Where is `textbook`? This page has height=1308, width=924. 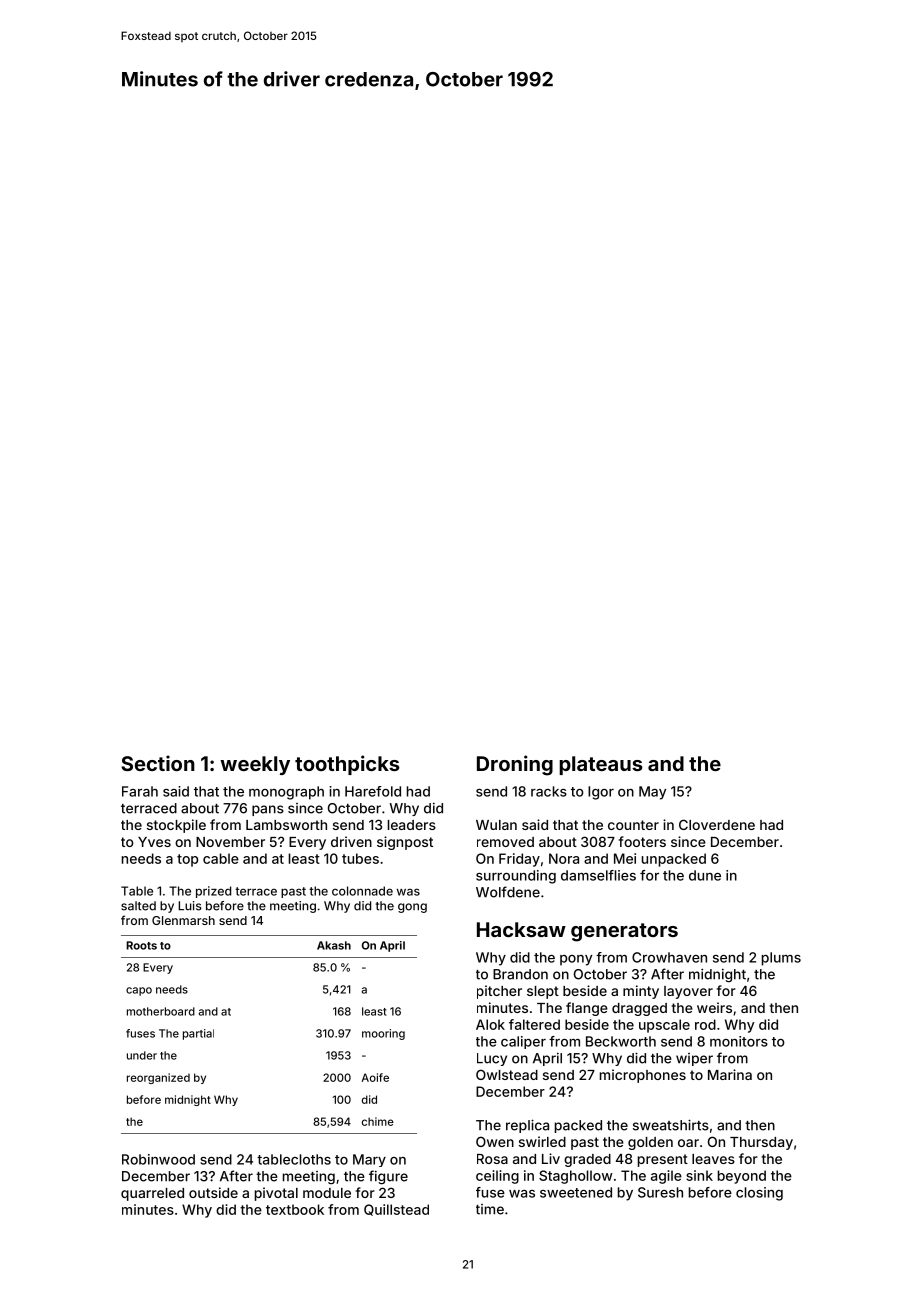 textbook is located at coordinates (295, 1209).
